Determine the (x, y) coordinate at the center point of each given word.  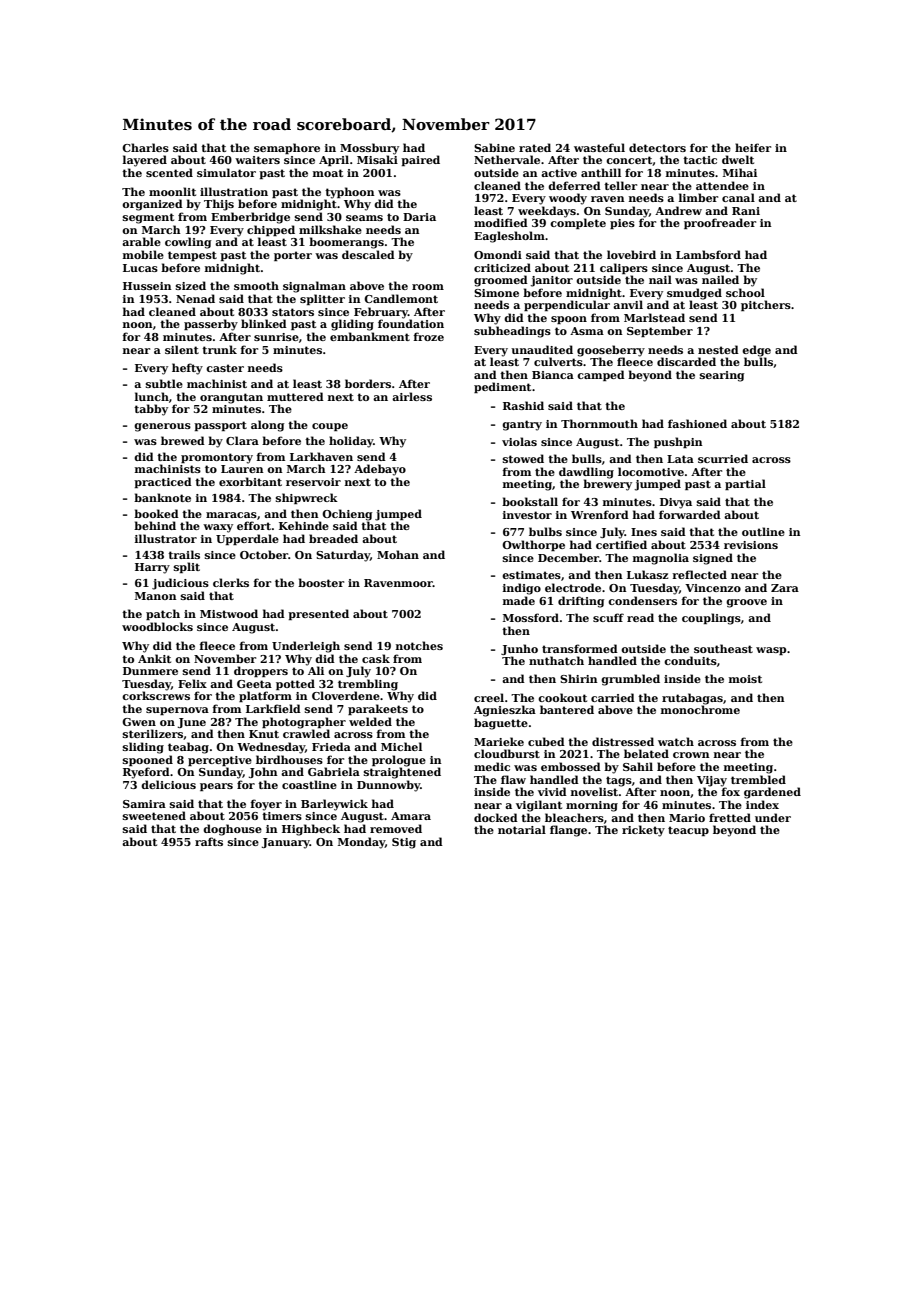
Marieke (499, 741)
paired (420, 160)
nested (718, 349)
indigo (522, 589)
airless (412, 396)
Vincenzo (713, 588)
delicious (168, 784)
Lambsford (708, 254)
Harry (152, 568)
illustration (234, 191)
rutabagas (692, 699)
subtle (164, 383)
